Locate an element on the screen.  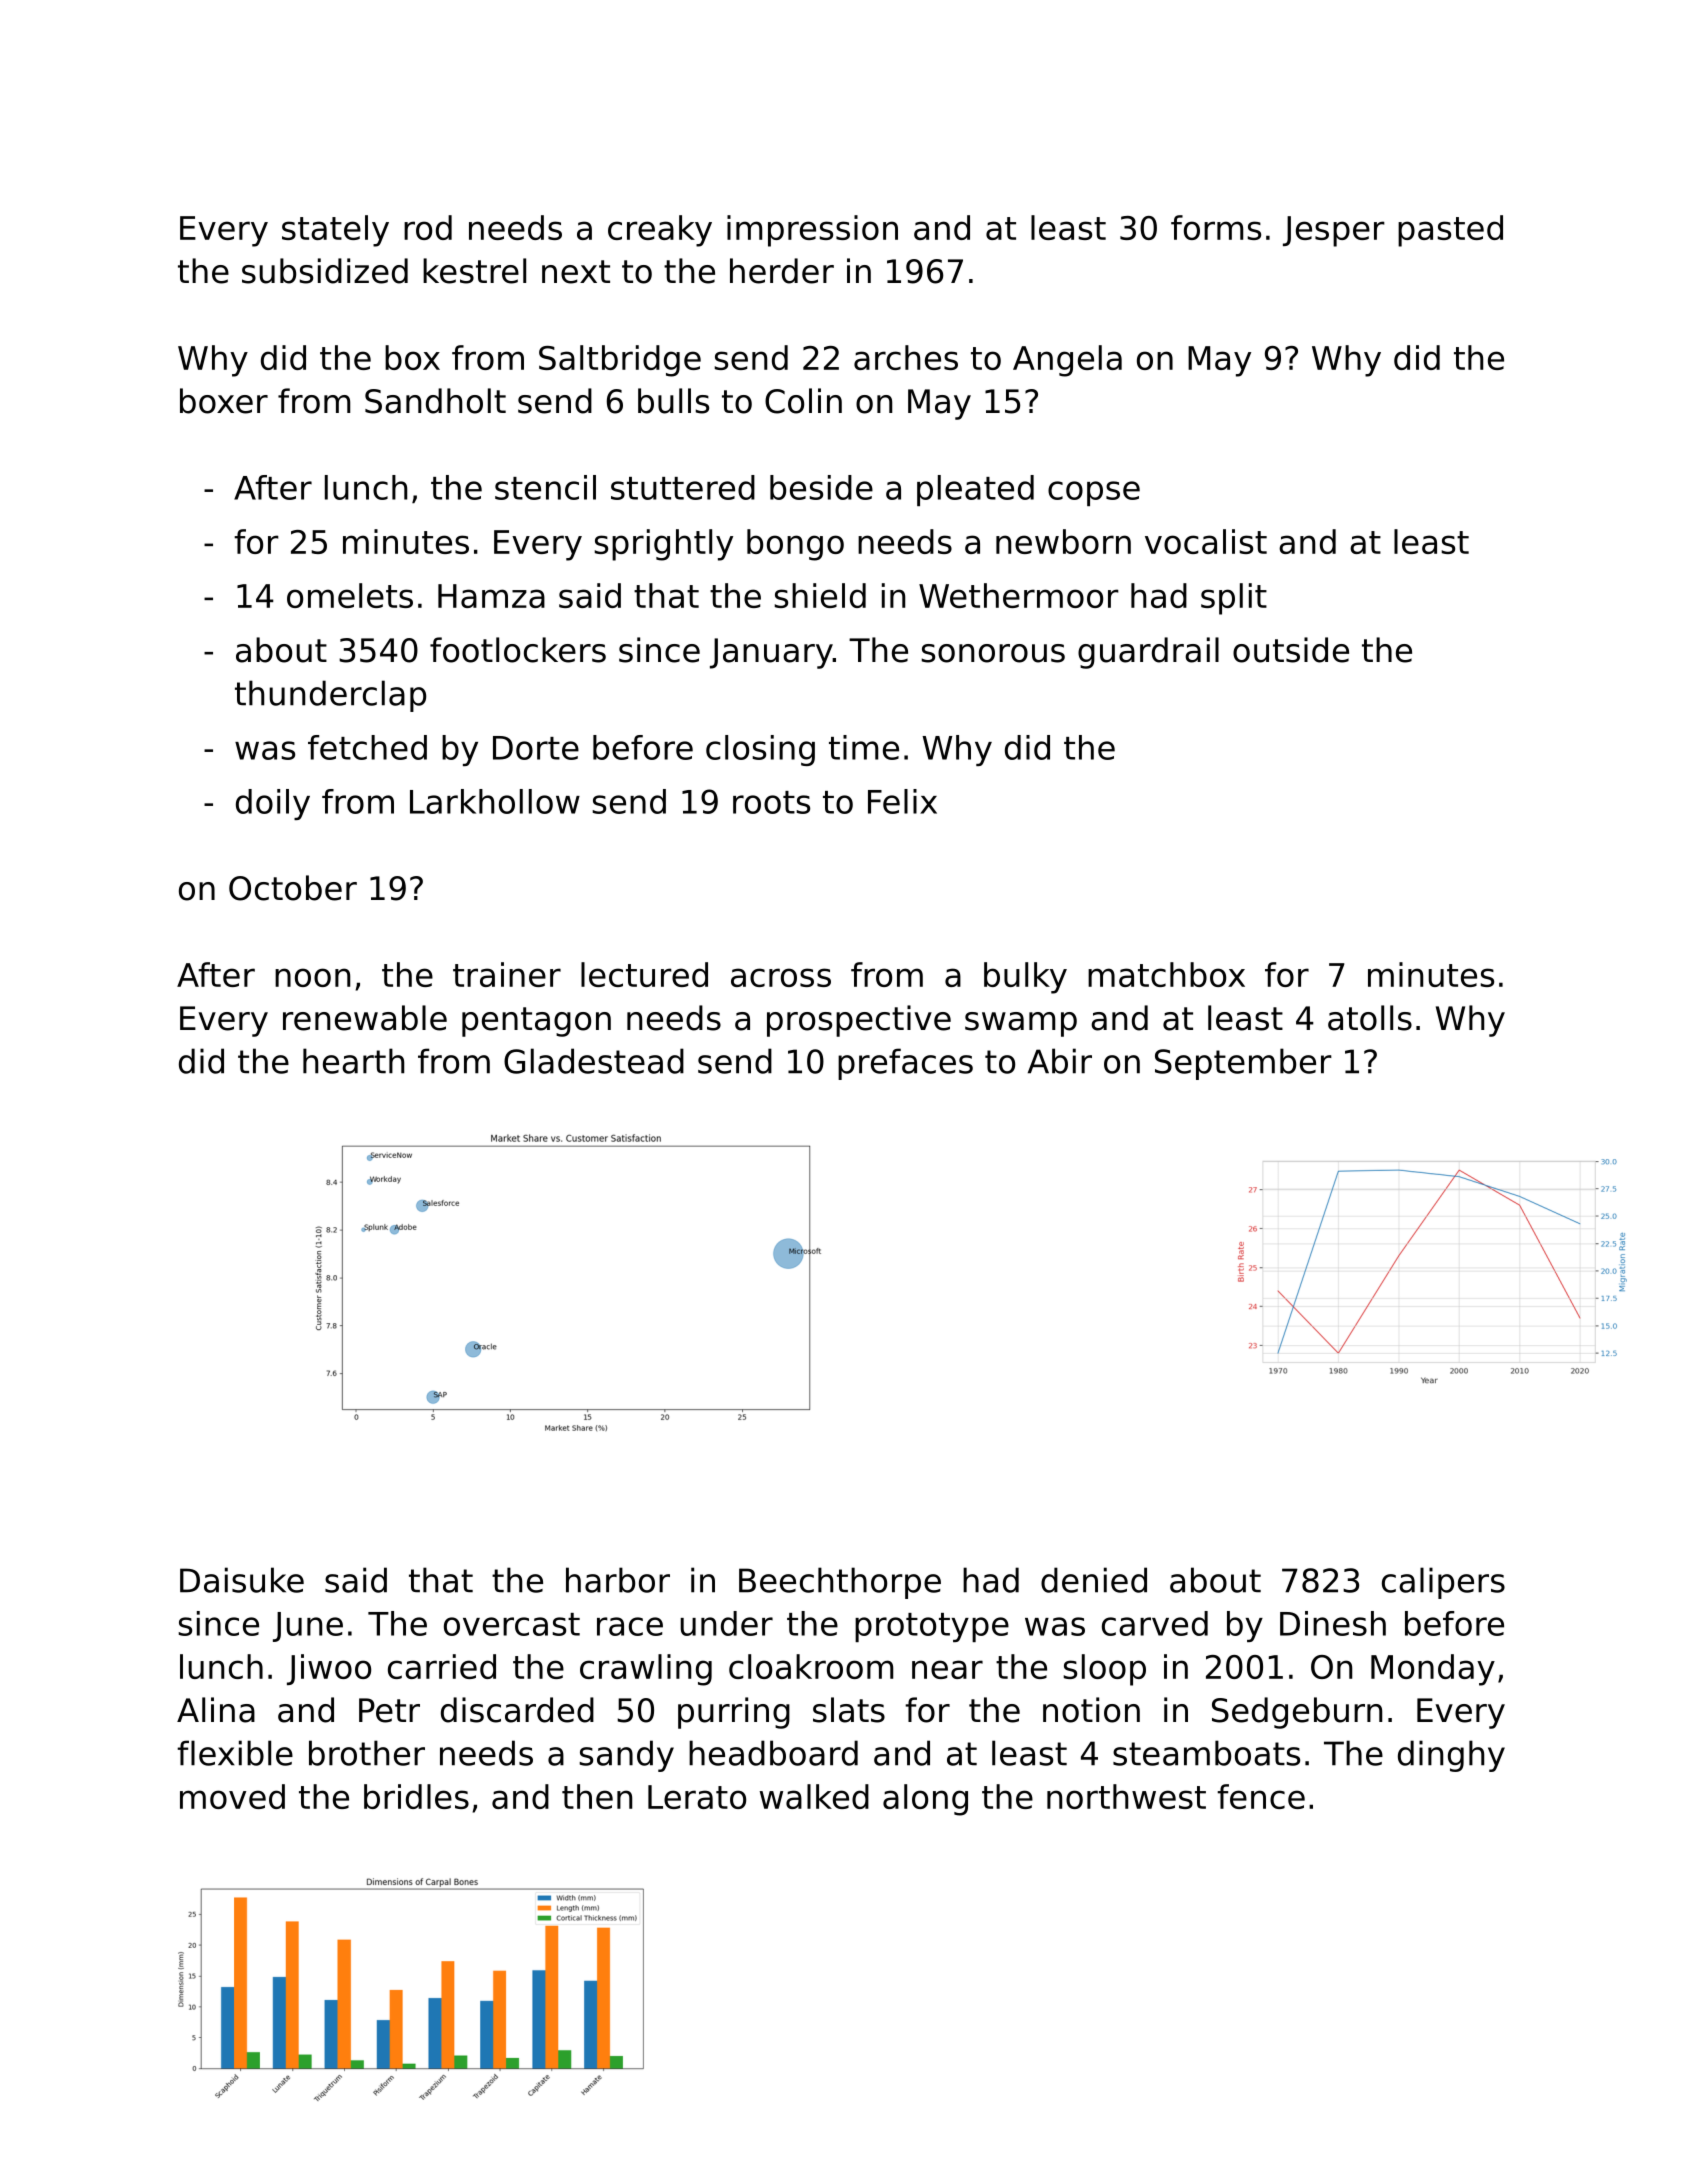
prefaces is located at coordinates (905, 1064).
